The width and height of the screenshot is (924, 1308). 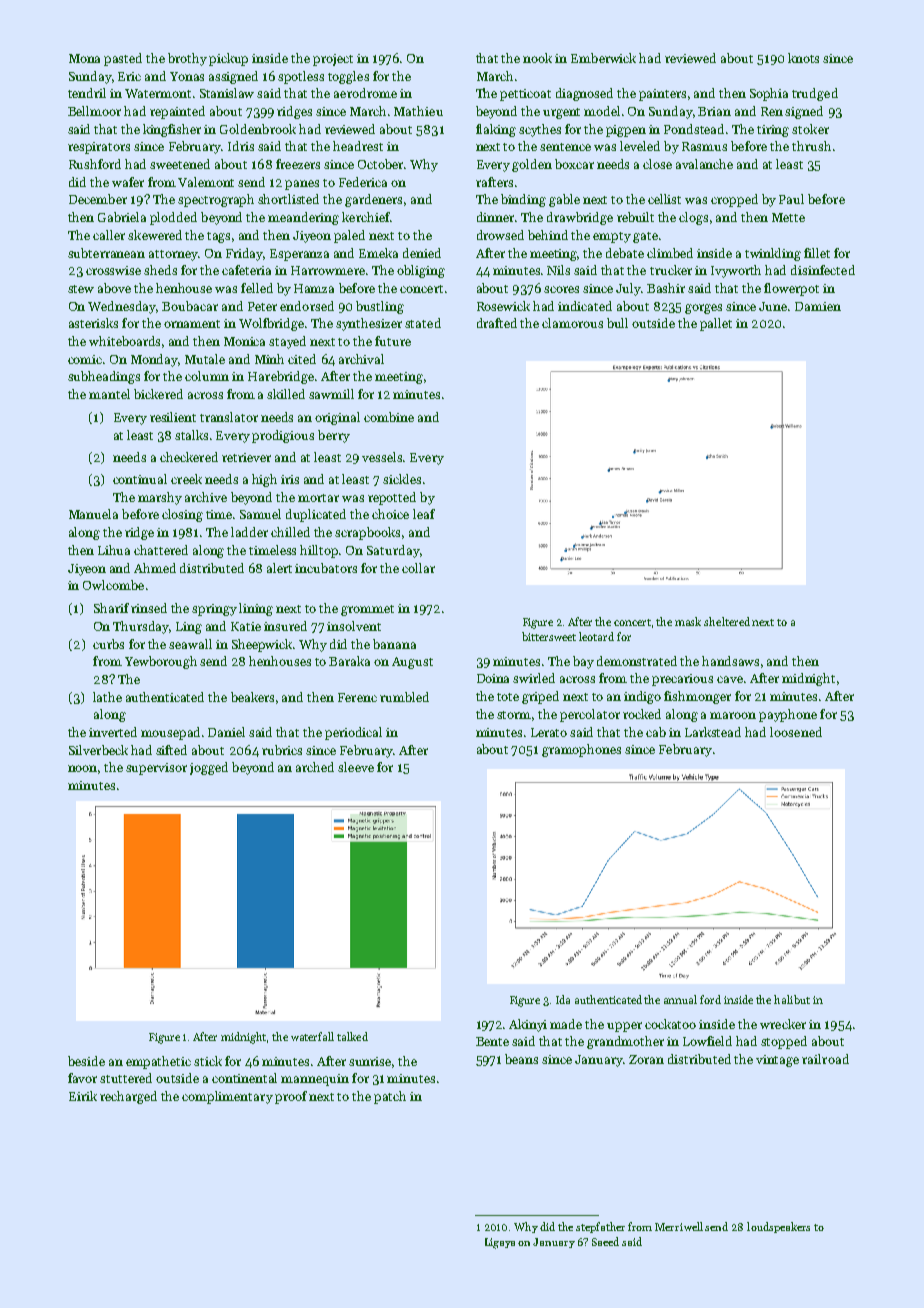 What do you see at coordinates (369, 324) in the screenshot?
I see `synthesizer` at bounding box center [369, 324].
